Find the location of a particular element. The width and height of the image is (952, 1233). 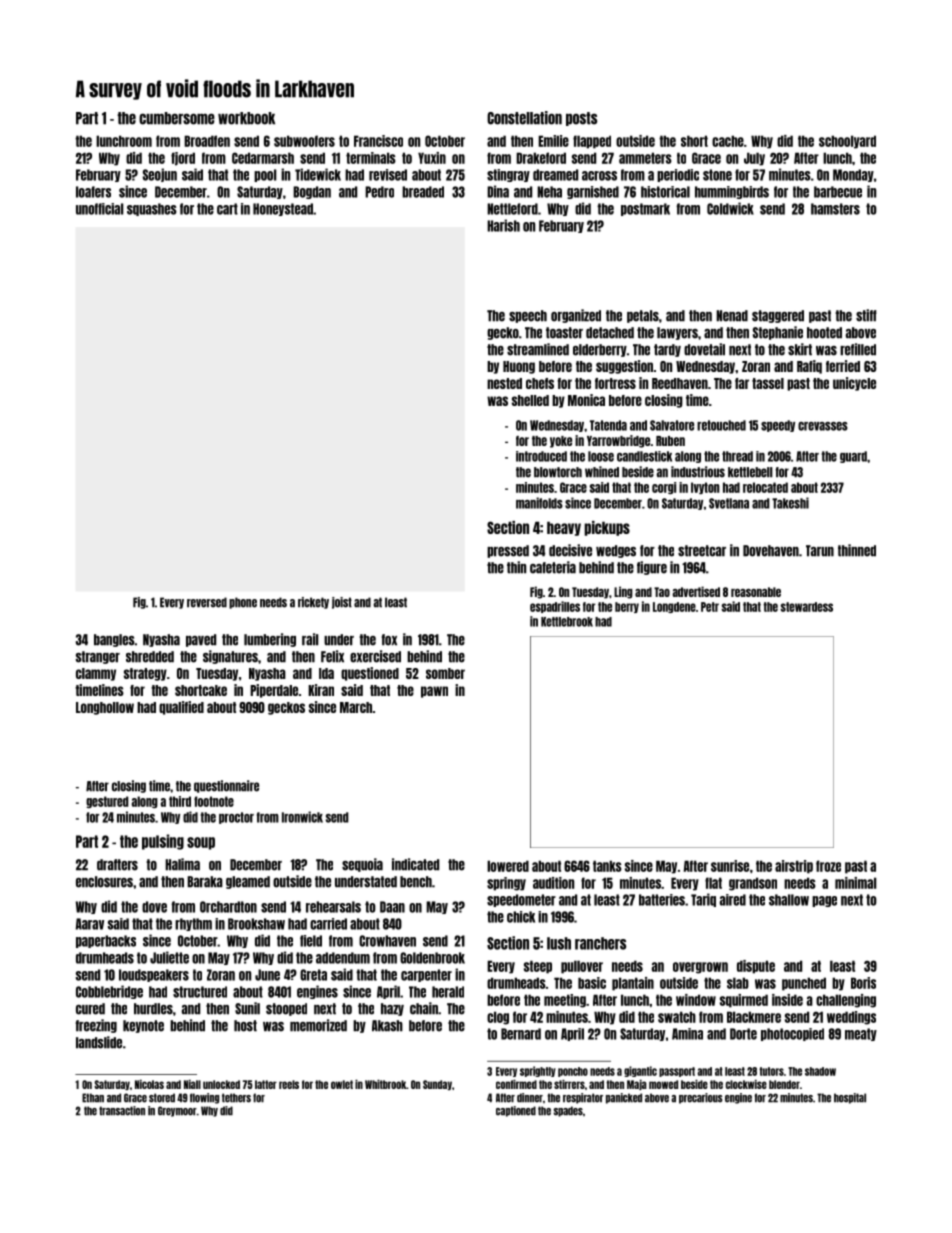

reversed is located at coordinates (207, 602).
